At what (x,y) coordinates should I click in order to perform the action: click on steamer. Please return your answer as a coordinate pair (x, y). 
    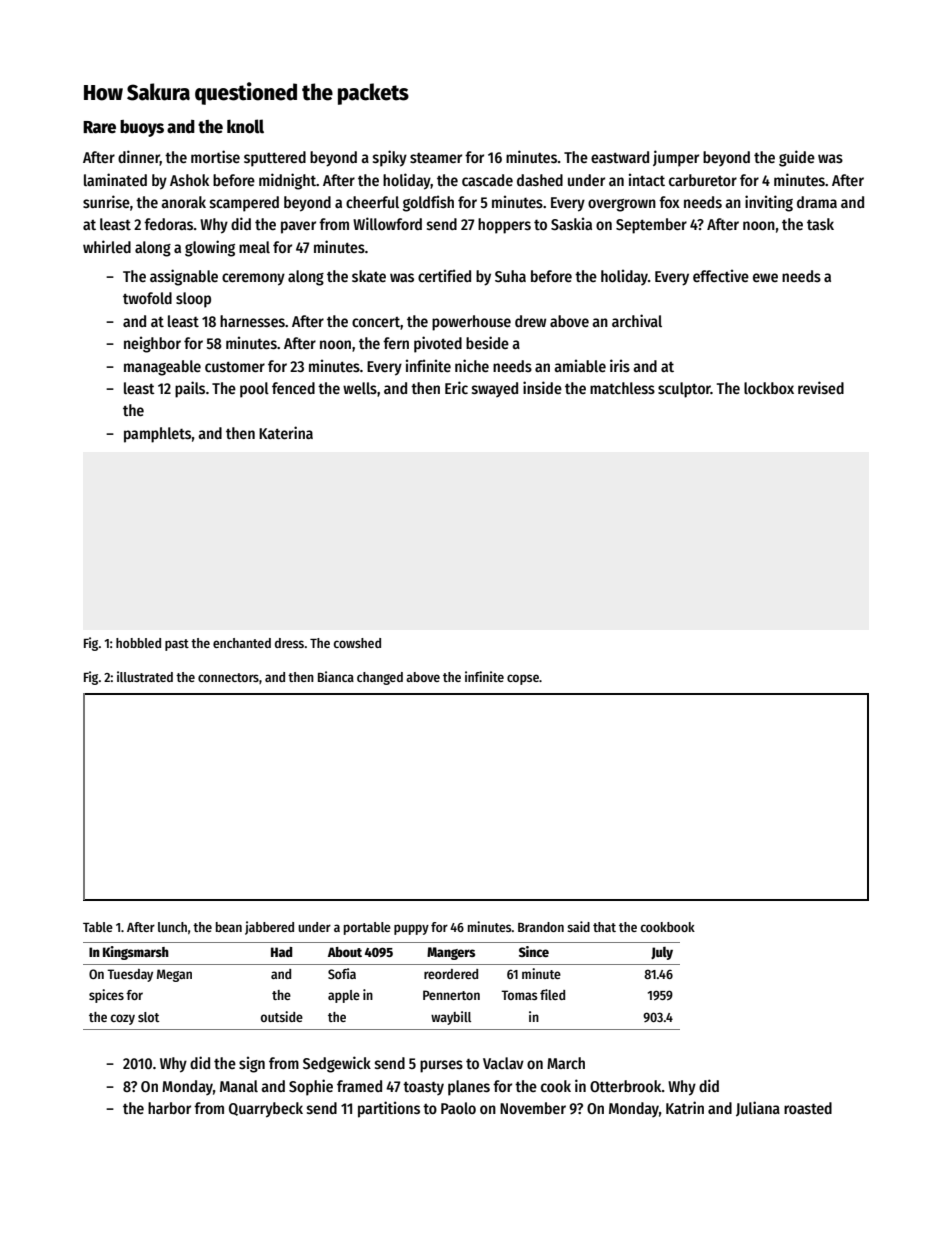
    Looking at the image, I should click on (436, 158).
